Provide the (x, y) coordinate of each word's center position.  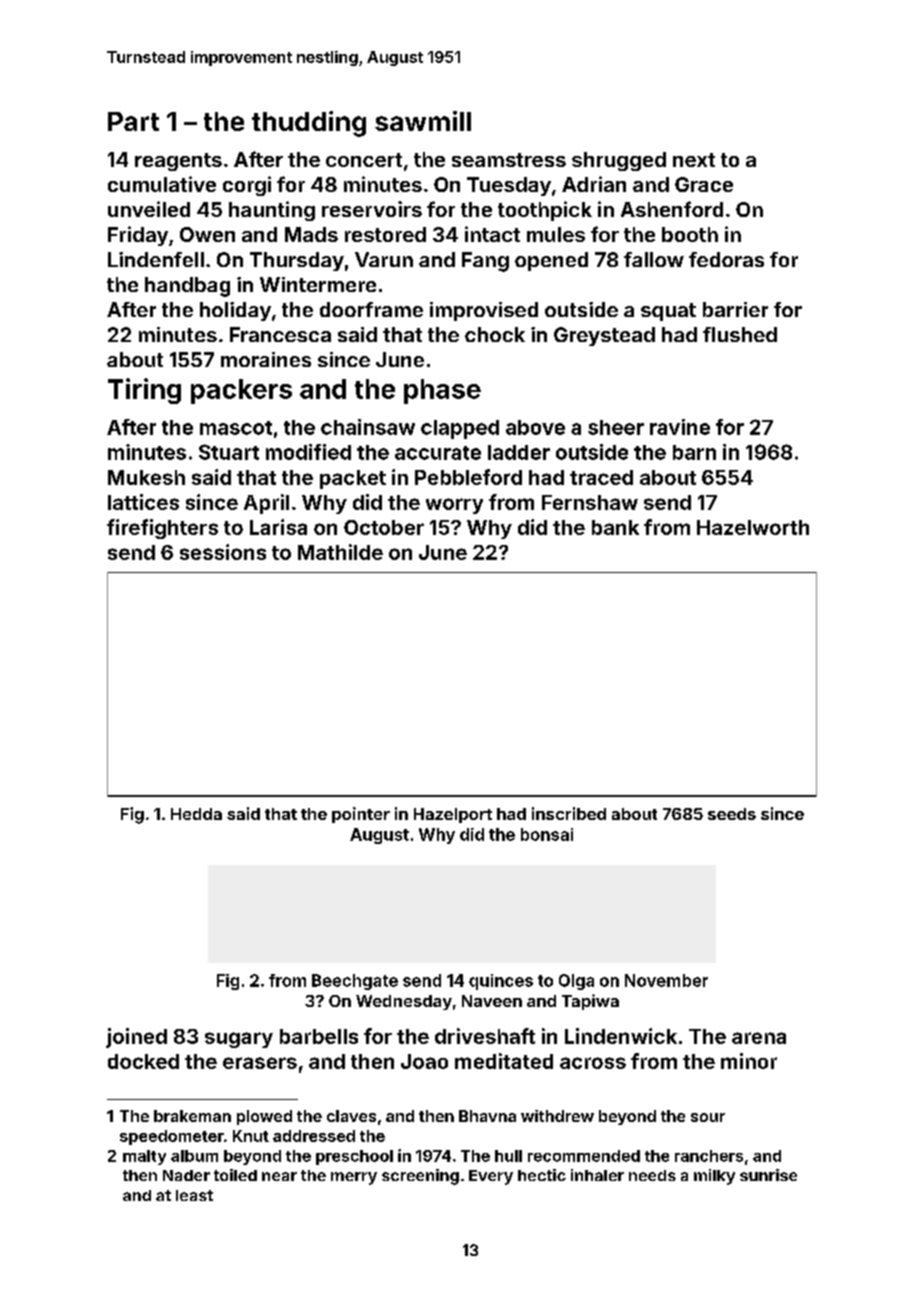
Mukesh (146, 477)
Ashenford (672, 209)
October (384, 527)
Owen (207, 234)
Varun (384, 259)
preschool (354, 1157)
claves (351, 1116)
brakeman (192, 1116)
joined (136, 1038)
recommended (584, 1156)
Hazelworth (753, 527)
